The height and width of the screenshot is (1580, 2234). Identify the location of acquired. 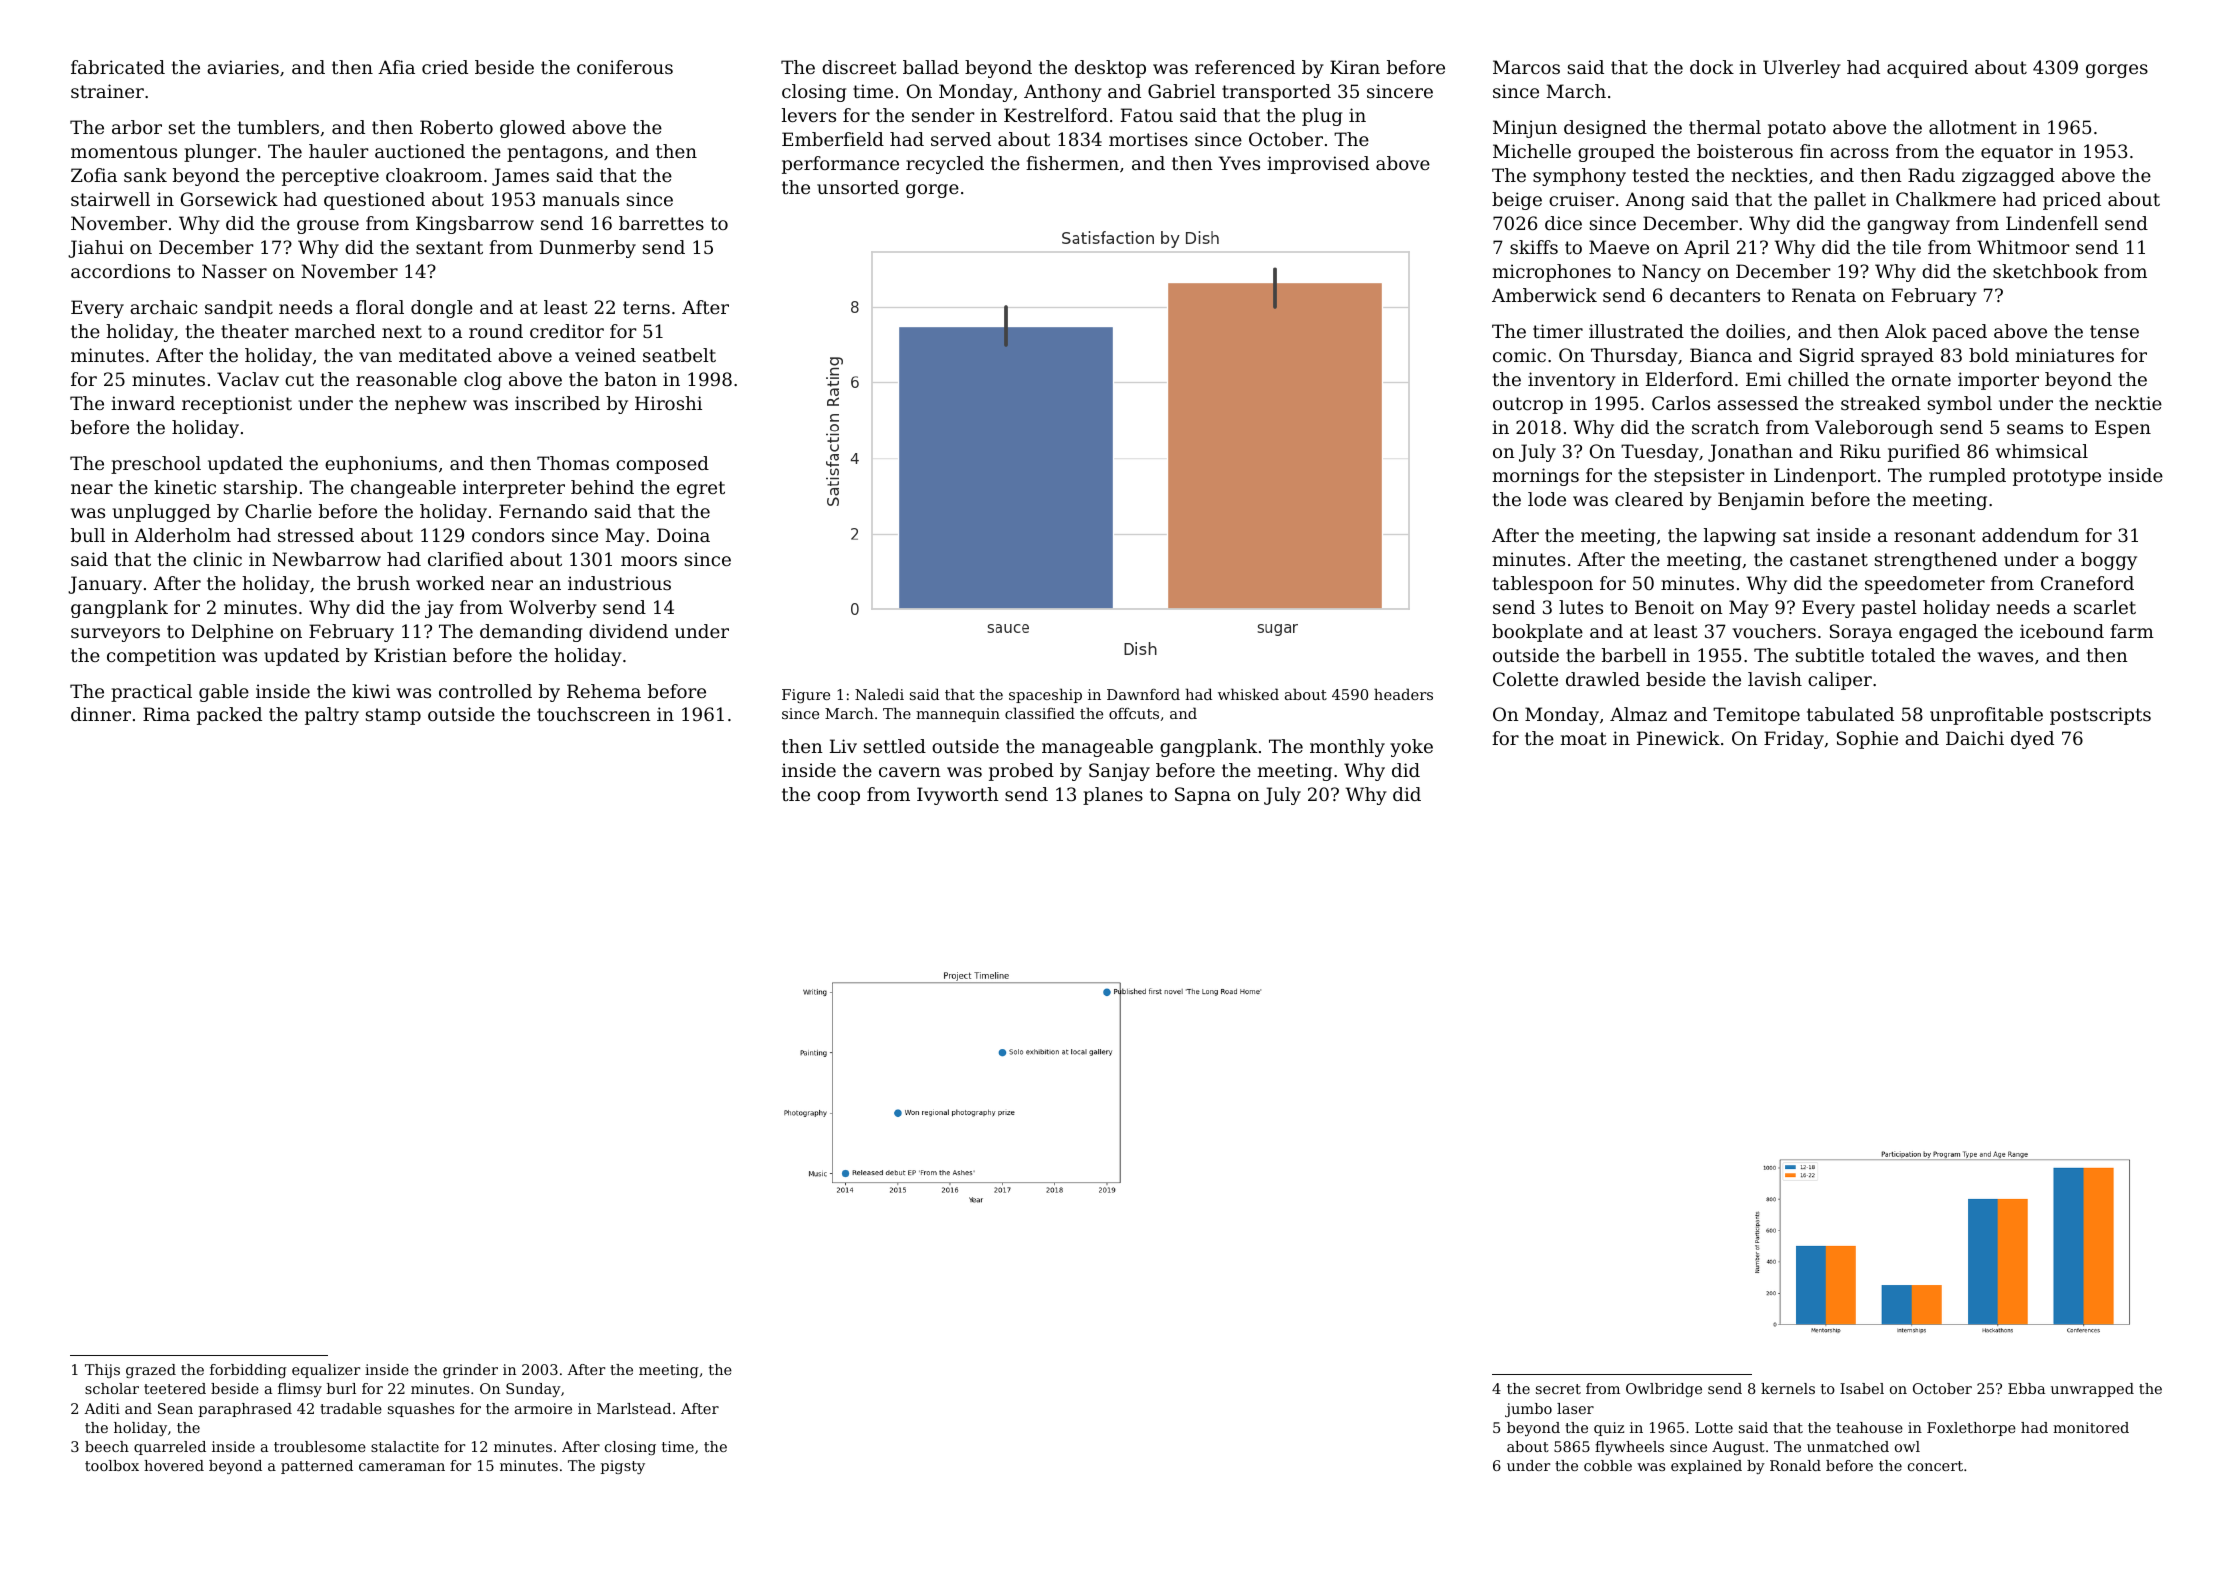
(1927, 69).
